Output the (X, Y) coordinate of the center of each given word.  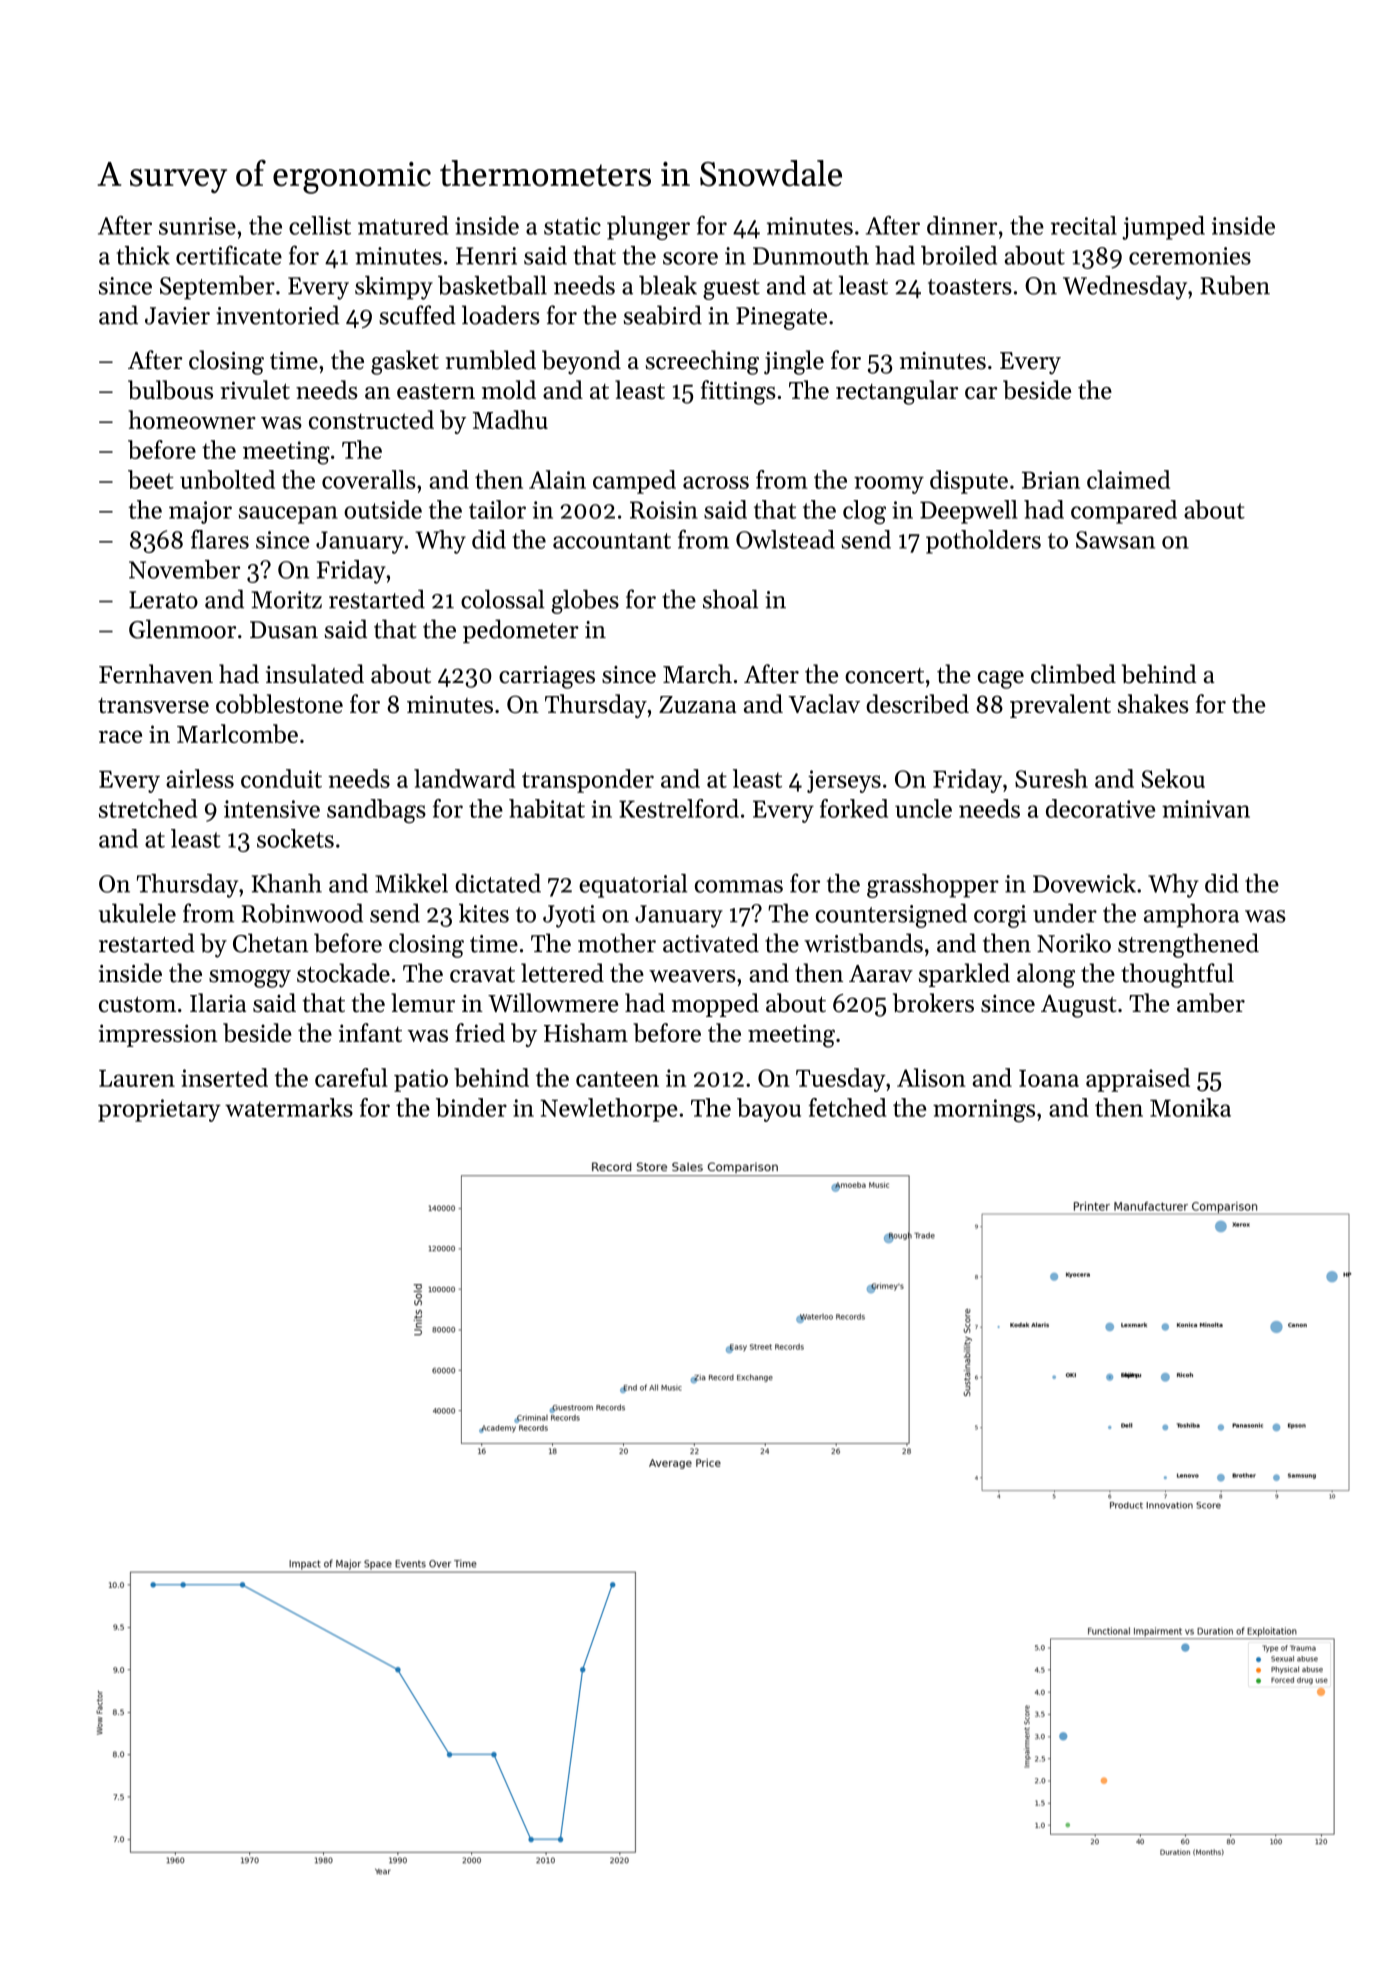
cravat (482, 975)
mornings (984, 1111)
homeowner (192, 419)
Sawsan (1115, 540)
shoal (730, 599)
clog (864, 512)
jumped (1163, 228)
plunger (648, 228)
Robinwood (302, 913)
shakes (1153, 703)
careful (351, 1077)
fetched (848, 1107)
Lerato (163, 600)
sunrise (197, 226)
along (1046, 975)
